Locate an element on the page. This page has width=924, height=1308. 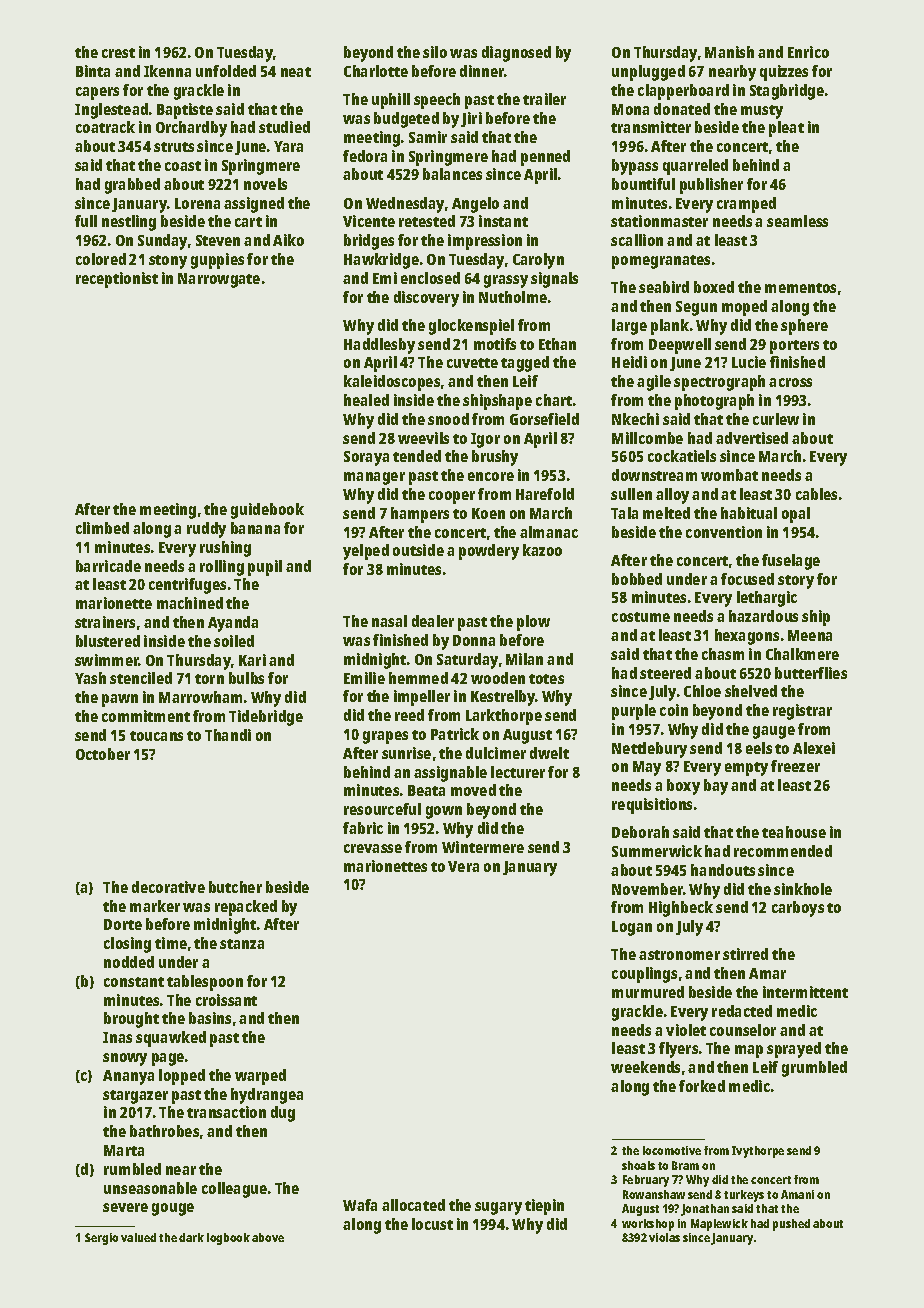
silo is located at coordinates (435, 52).
